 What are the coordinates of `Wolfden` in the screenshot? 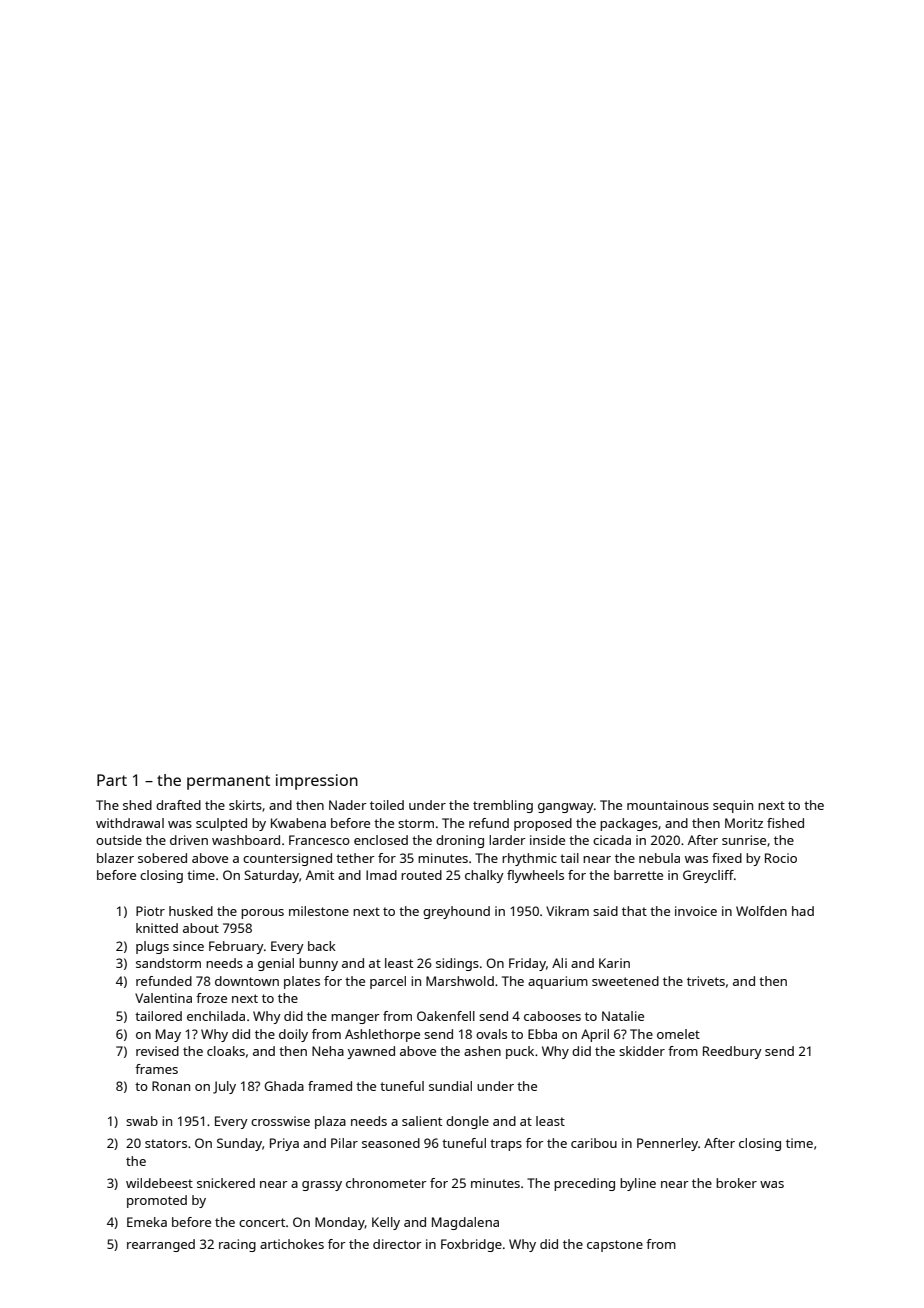 It's located at (761, 911).
